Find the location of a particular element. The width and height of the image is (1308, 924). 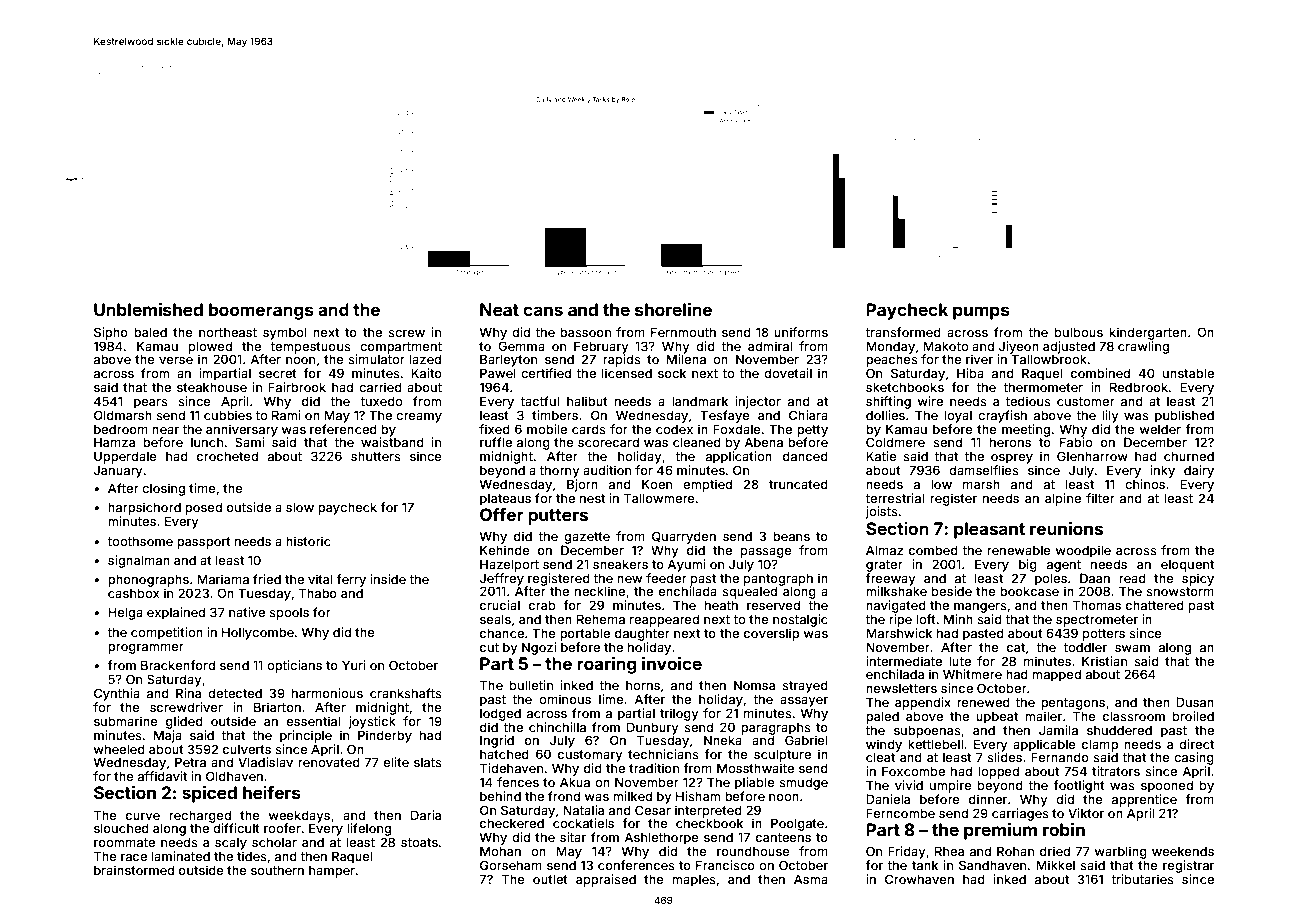

invoice is located at coordinates (672, 663).
